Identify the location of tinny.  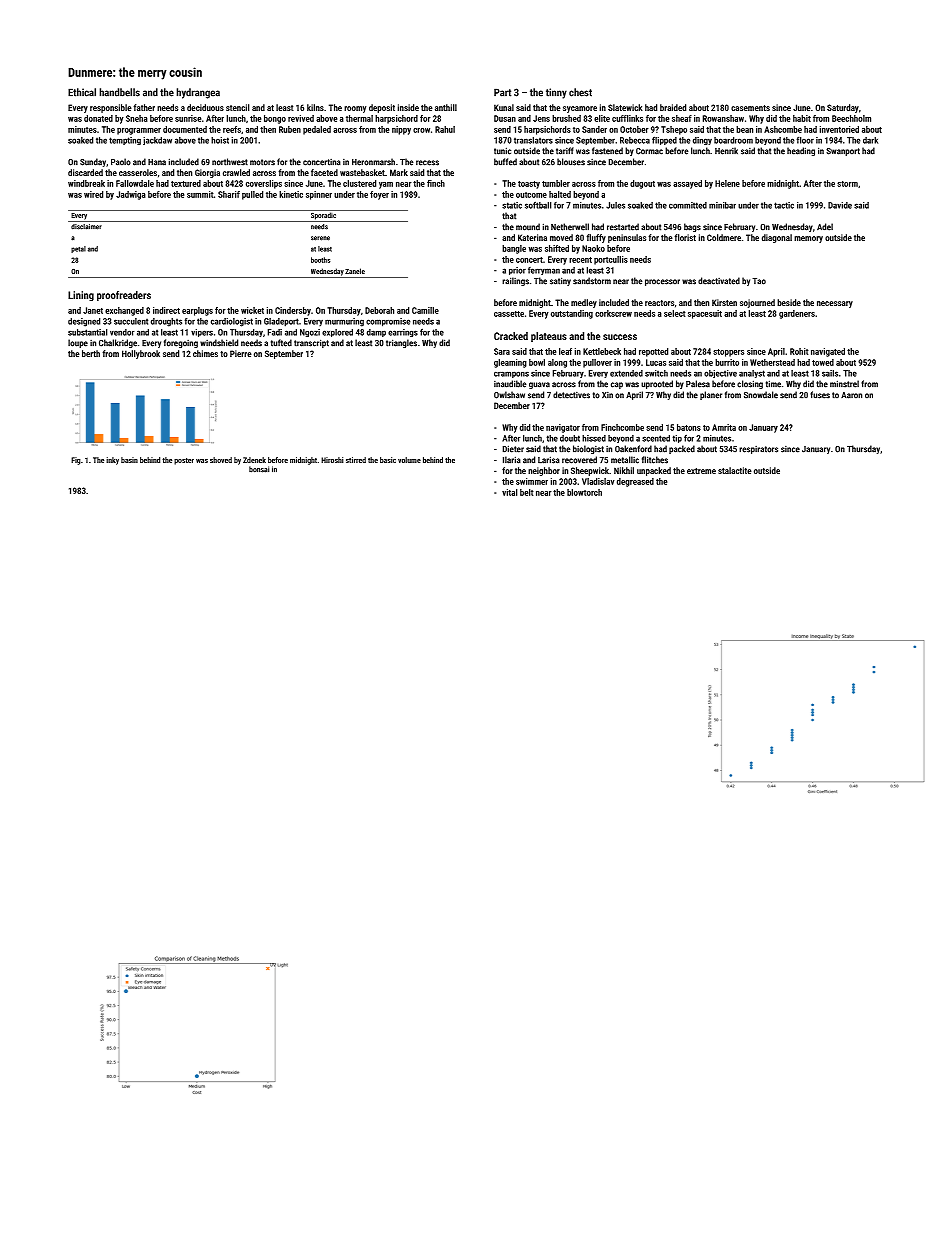
(556, 93).
